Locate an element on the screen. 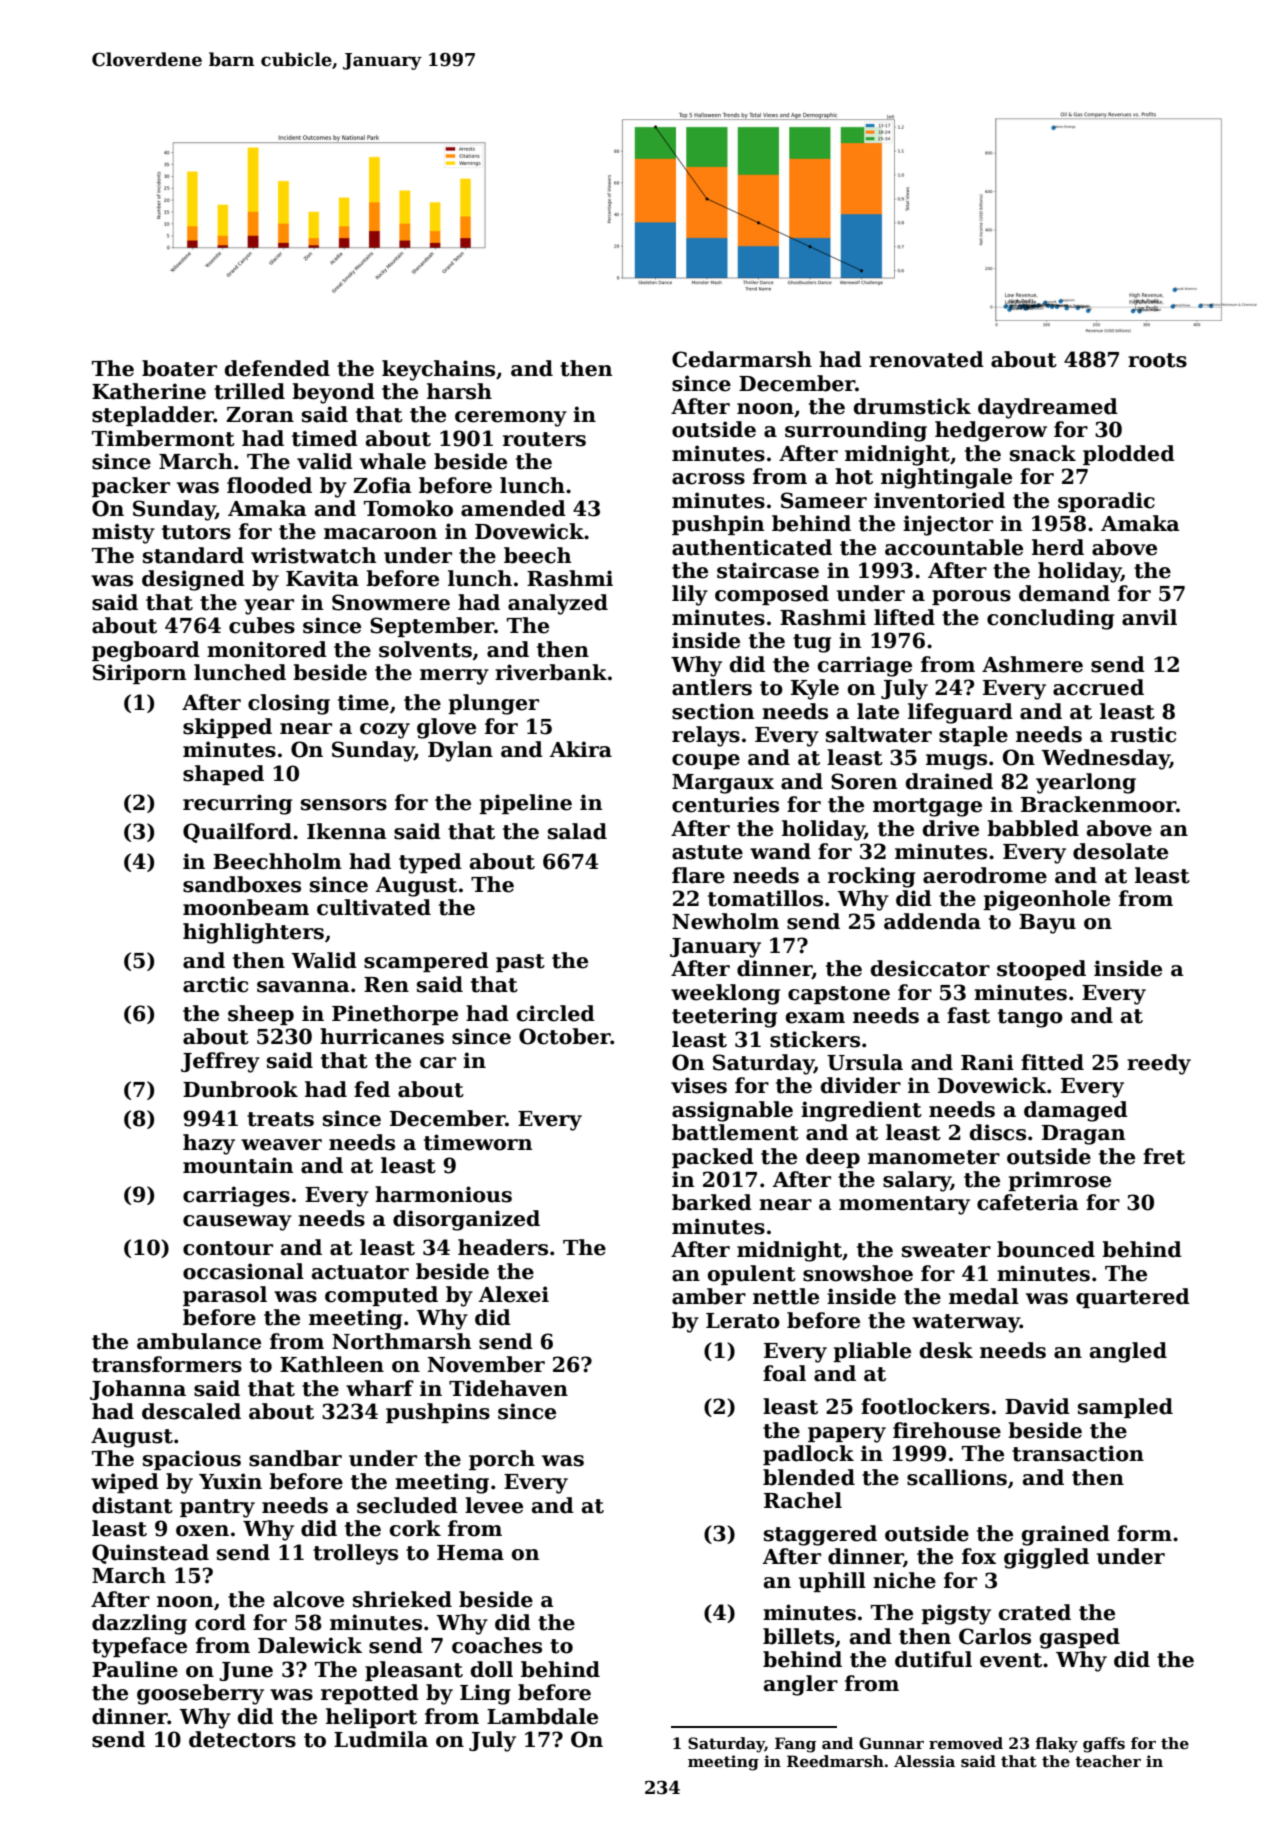  gasped is located at coordinates (1080, 1638).
